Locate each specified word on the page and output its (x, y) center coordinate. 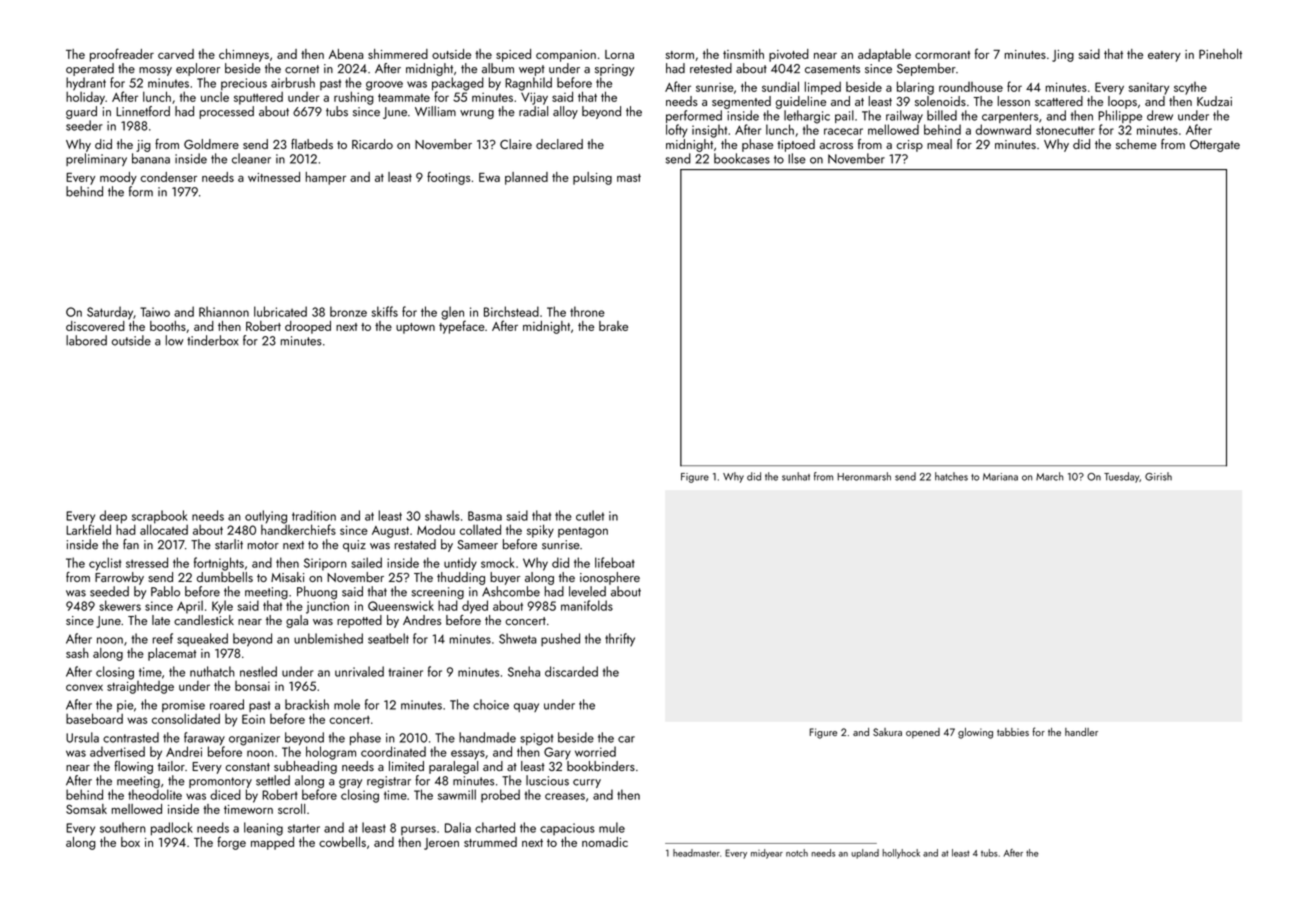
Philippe (1120, 116)
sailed (366, 562)
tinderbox (212, 340)
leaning (263, 829)
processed (226, 112)
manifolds (587, 605)
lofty (677, 131)
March (1049, 476)
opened (923, 733)
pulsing (592, 178)
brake (613, 326)
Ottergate (1215, 146)
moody (118, 178)
